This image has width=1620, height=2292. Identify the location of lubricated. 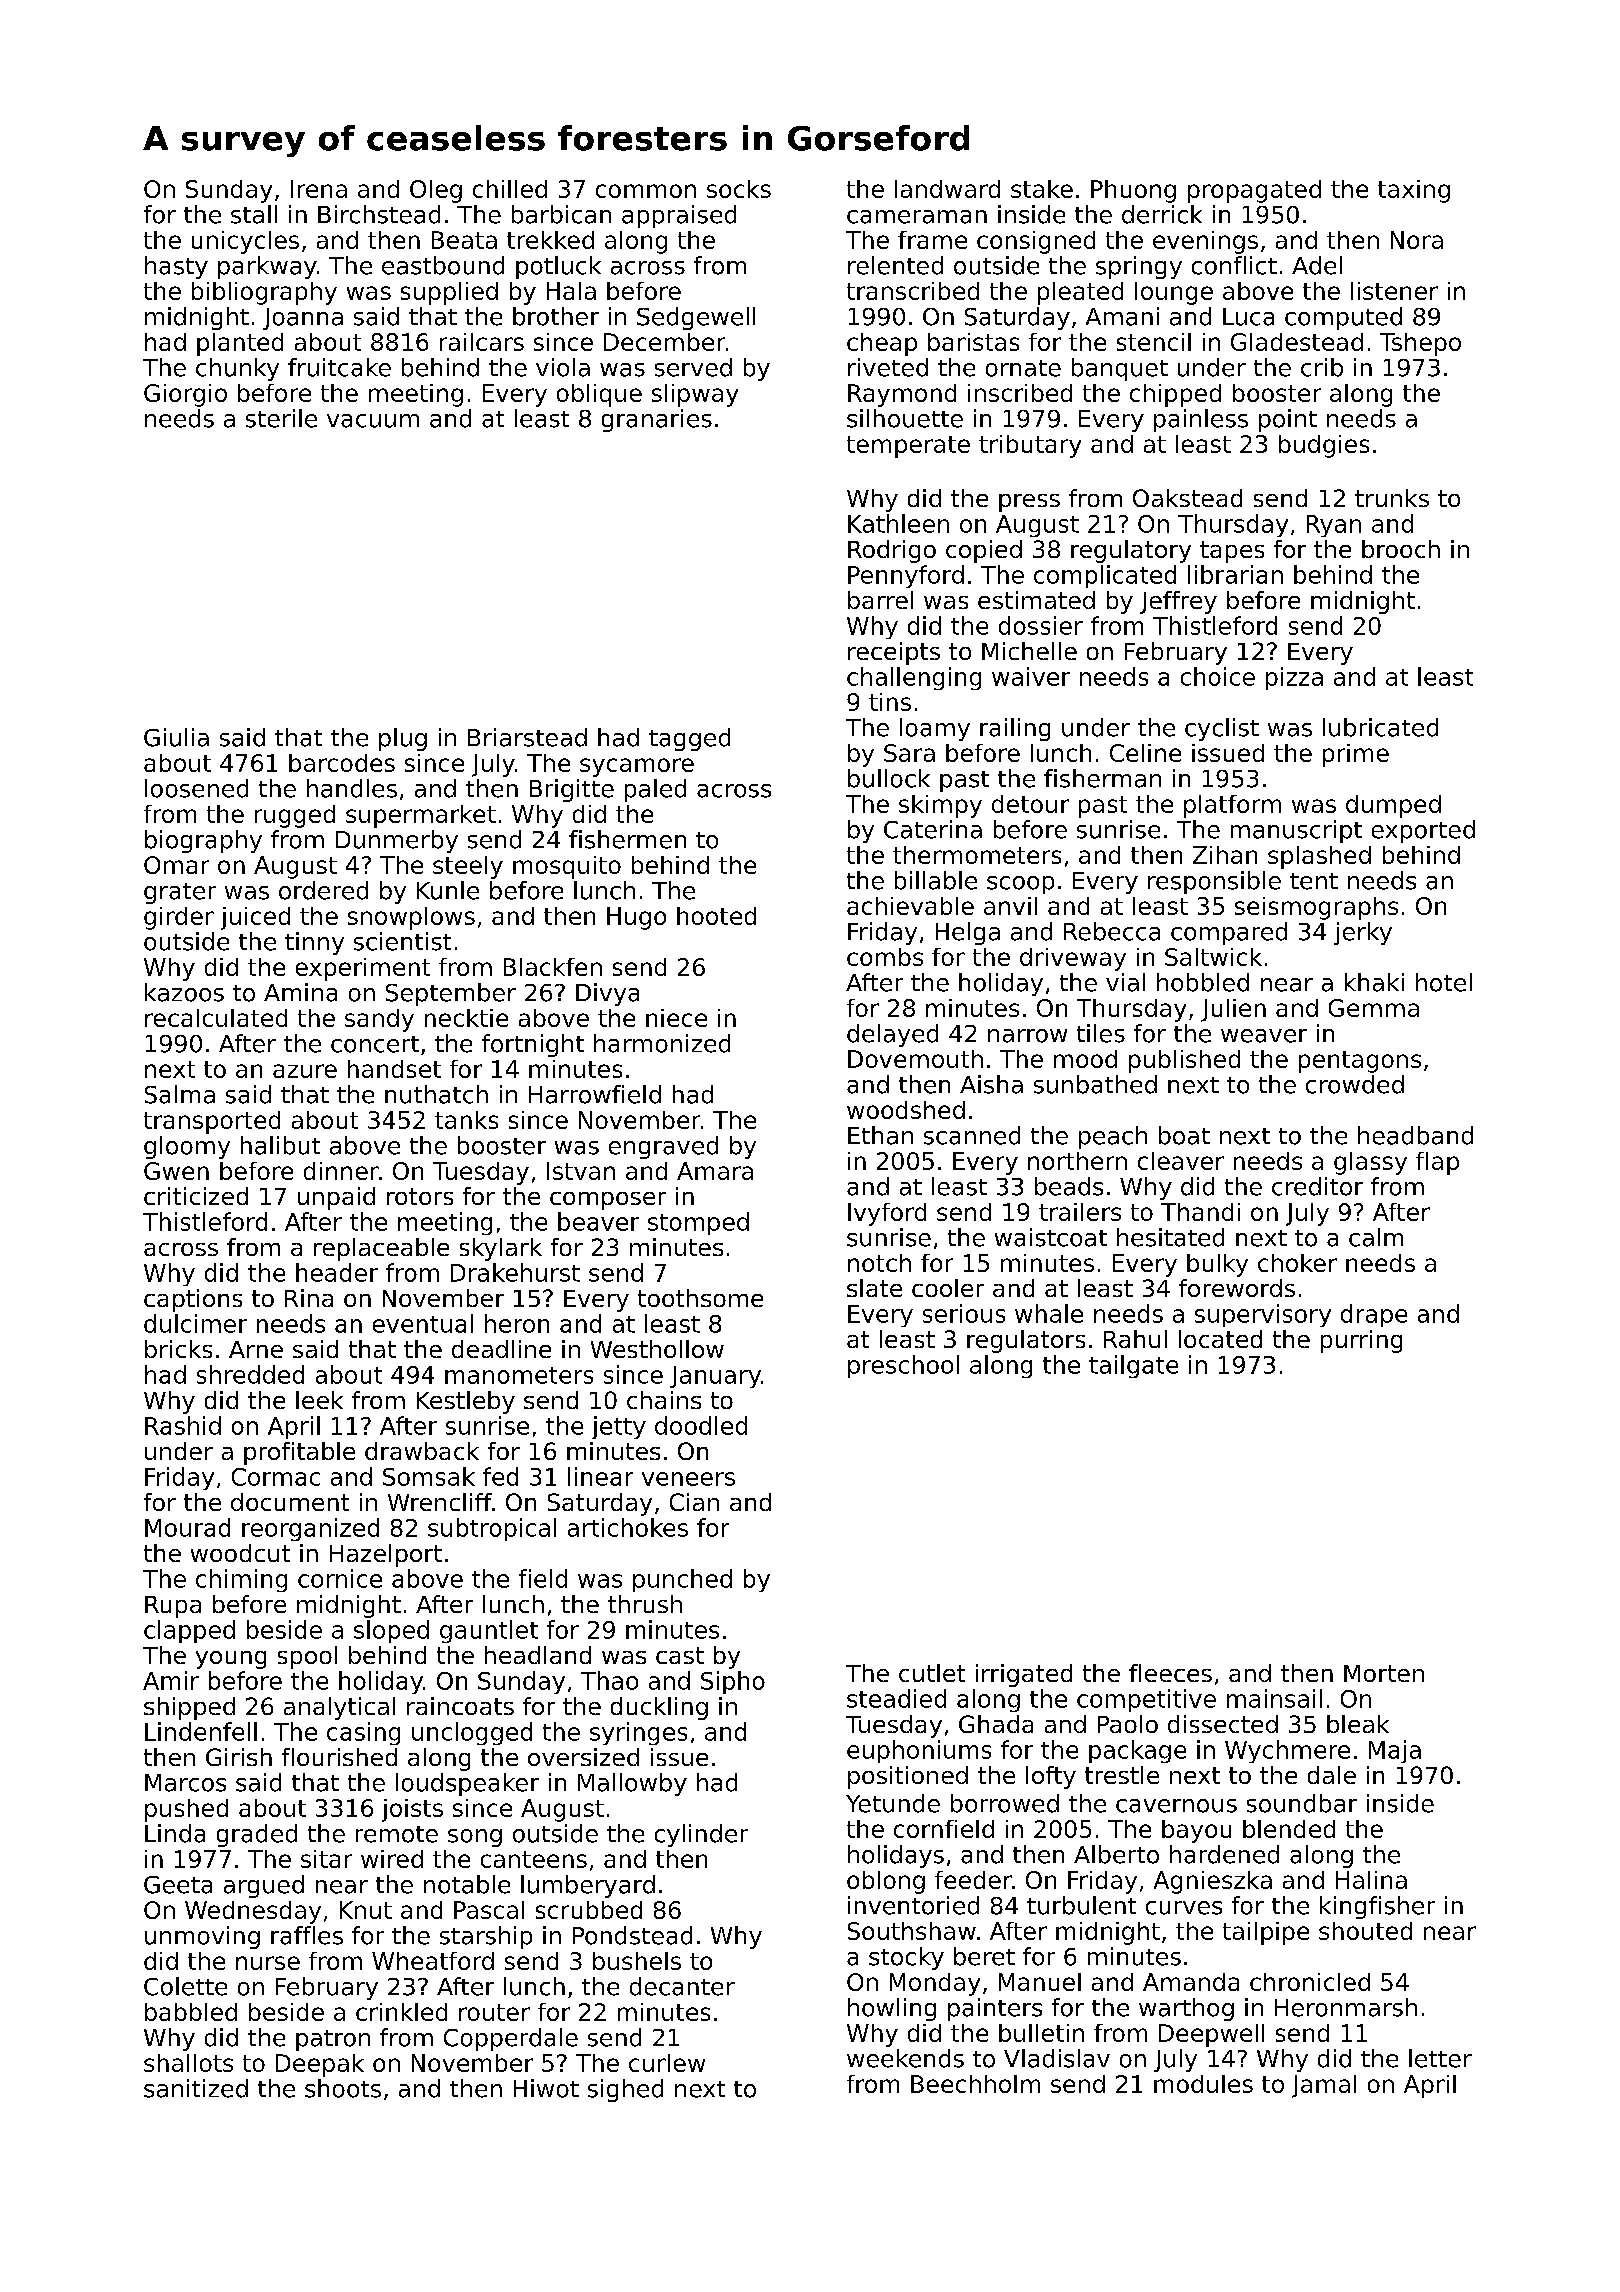
(1380, 727).
